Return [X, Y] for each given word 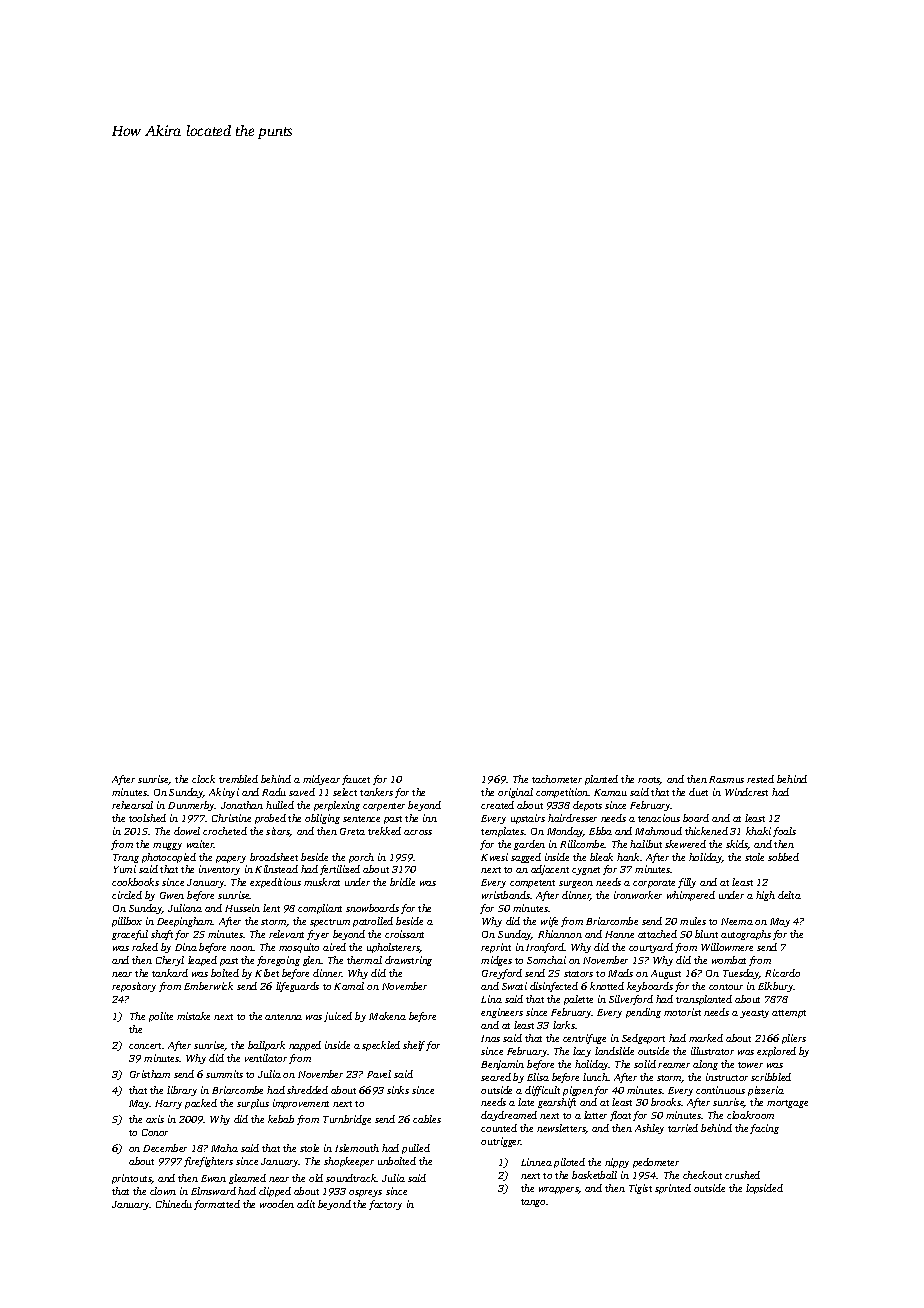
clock [203, 779]
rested [760, 779]
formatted [217, 1205]
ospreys [365, 1193]
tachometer [557, 779]
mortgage [787, 1104]
